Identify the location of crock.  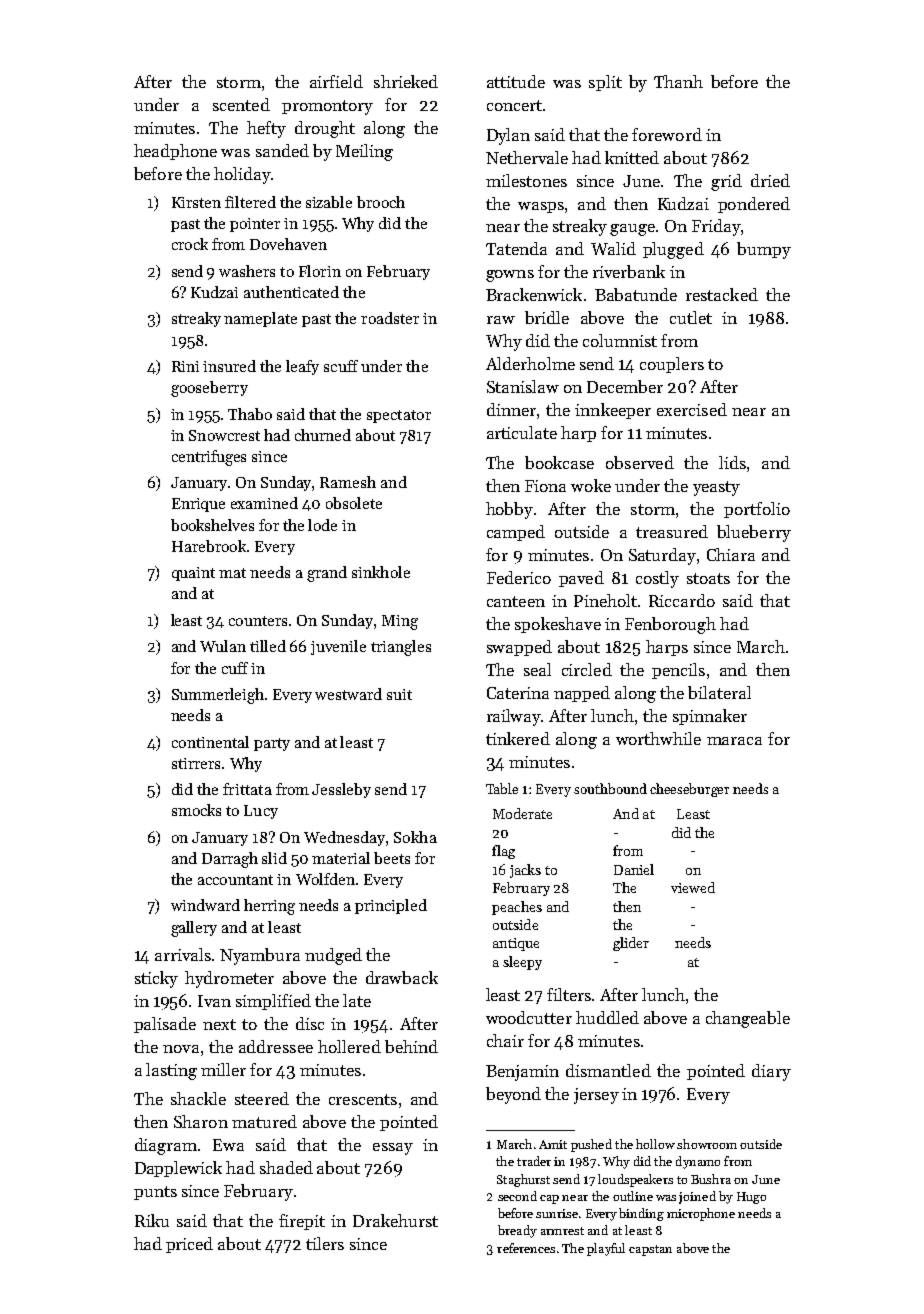
(190, 244).
